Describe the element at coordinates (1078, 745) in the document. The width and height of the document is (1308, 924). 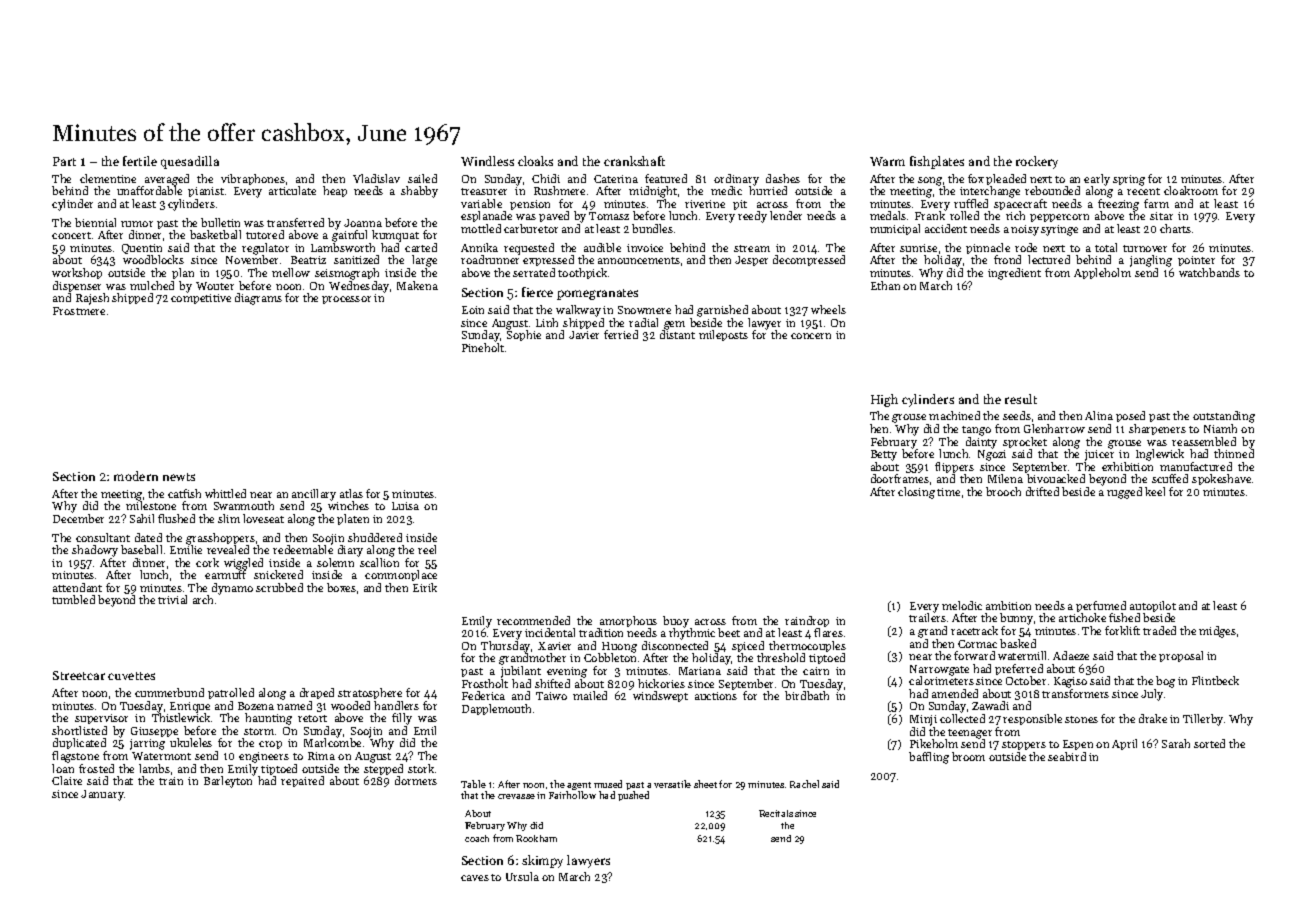
I see `Espen` at that location.
